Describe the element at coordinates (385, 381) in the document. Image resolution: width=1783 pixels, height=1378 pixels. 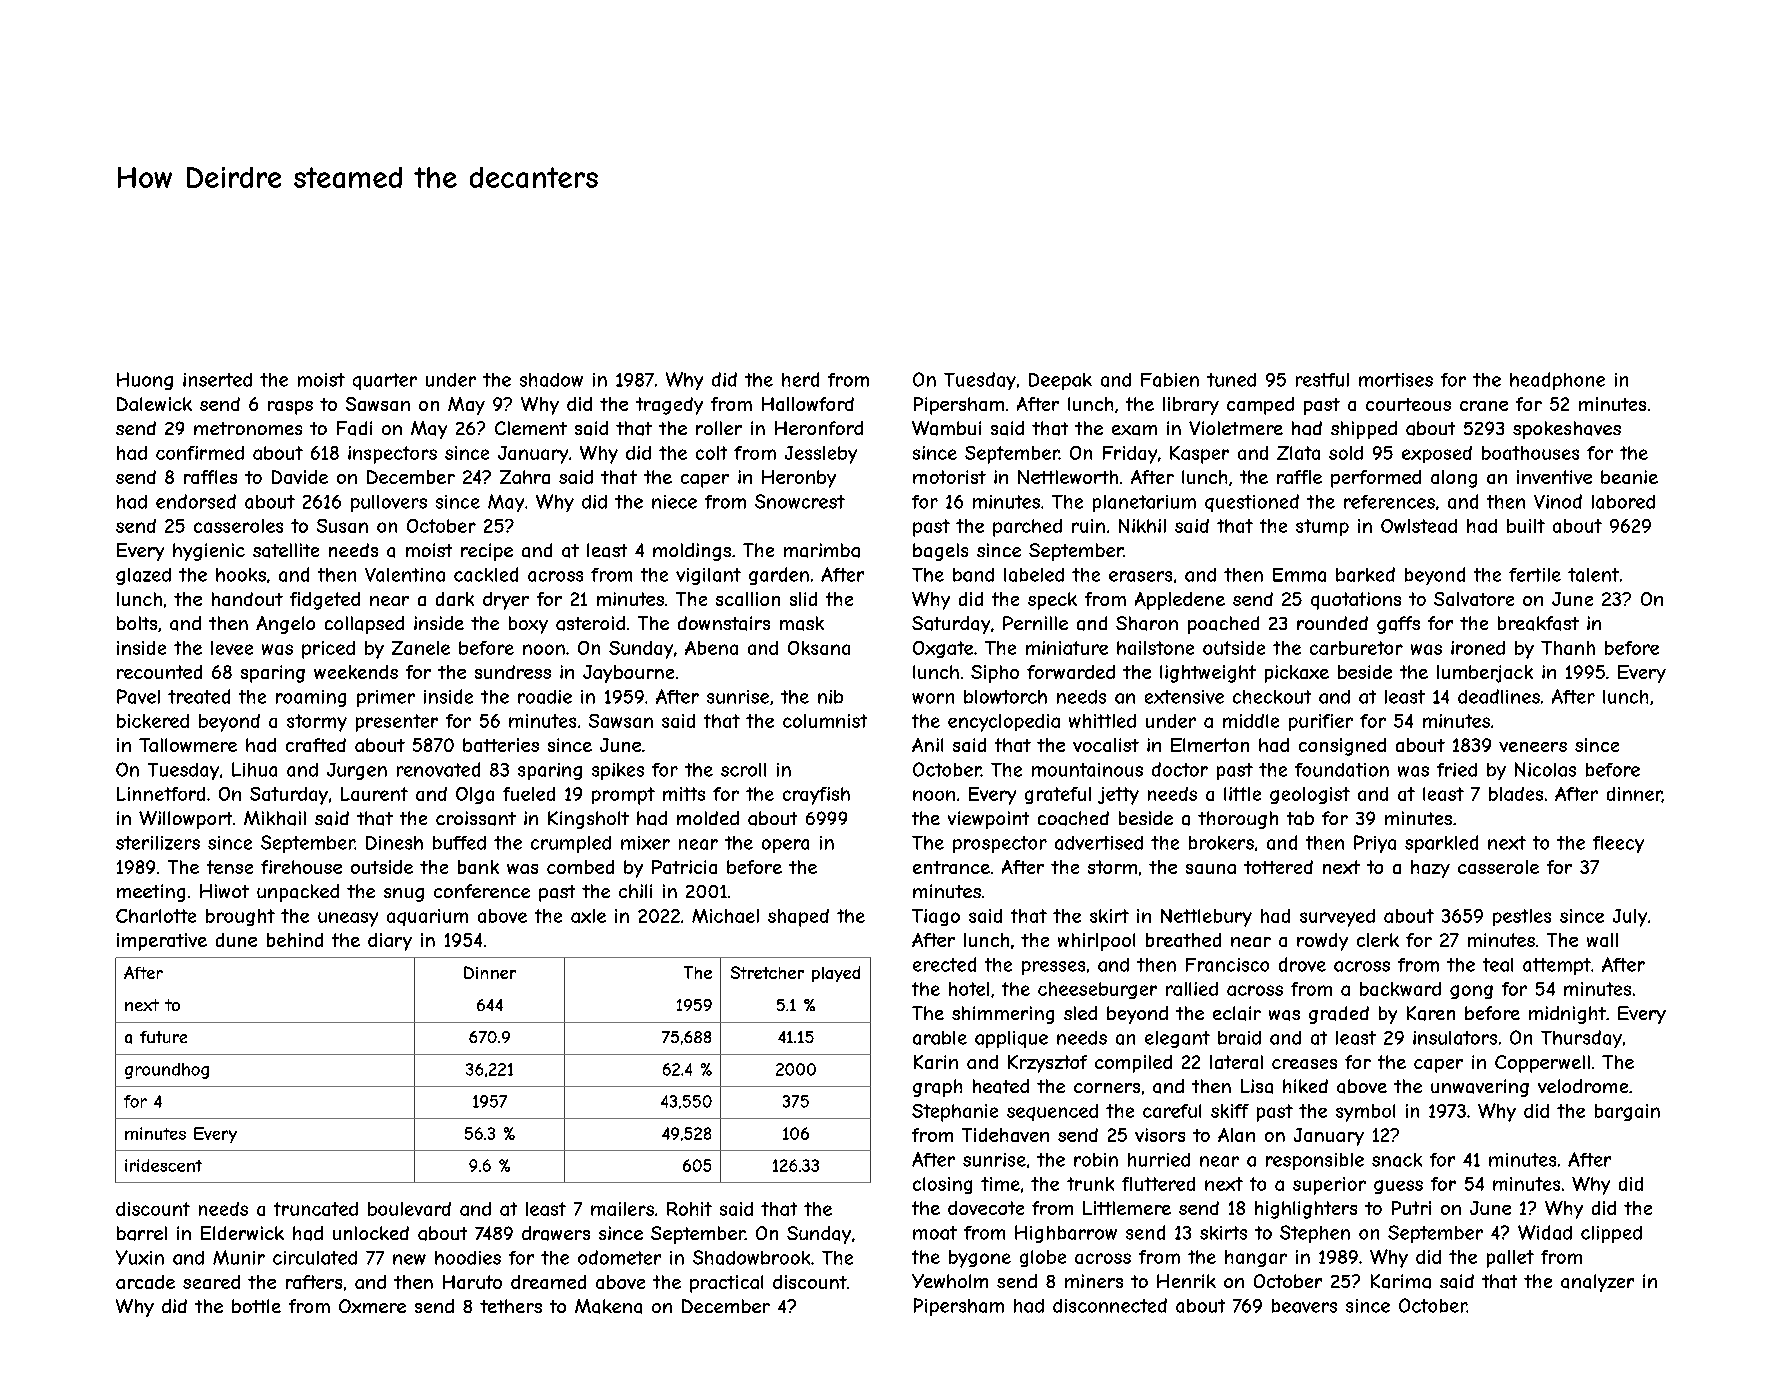
I see `quarter` at that location.
